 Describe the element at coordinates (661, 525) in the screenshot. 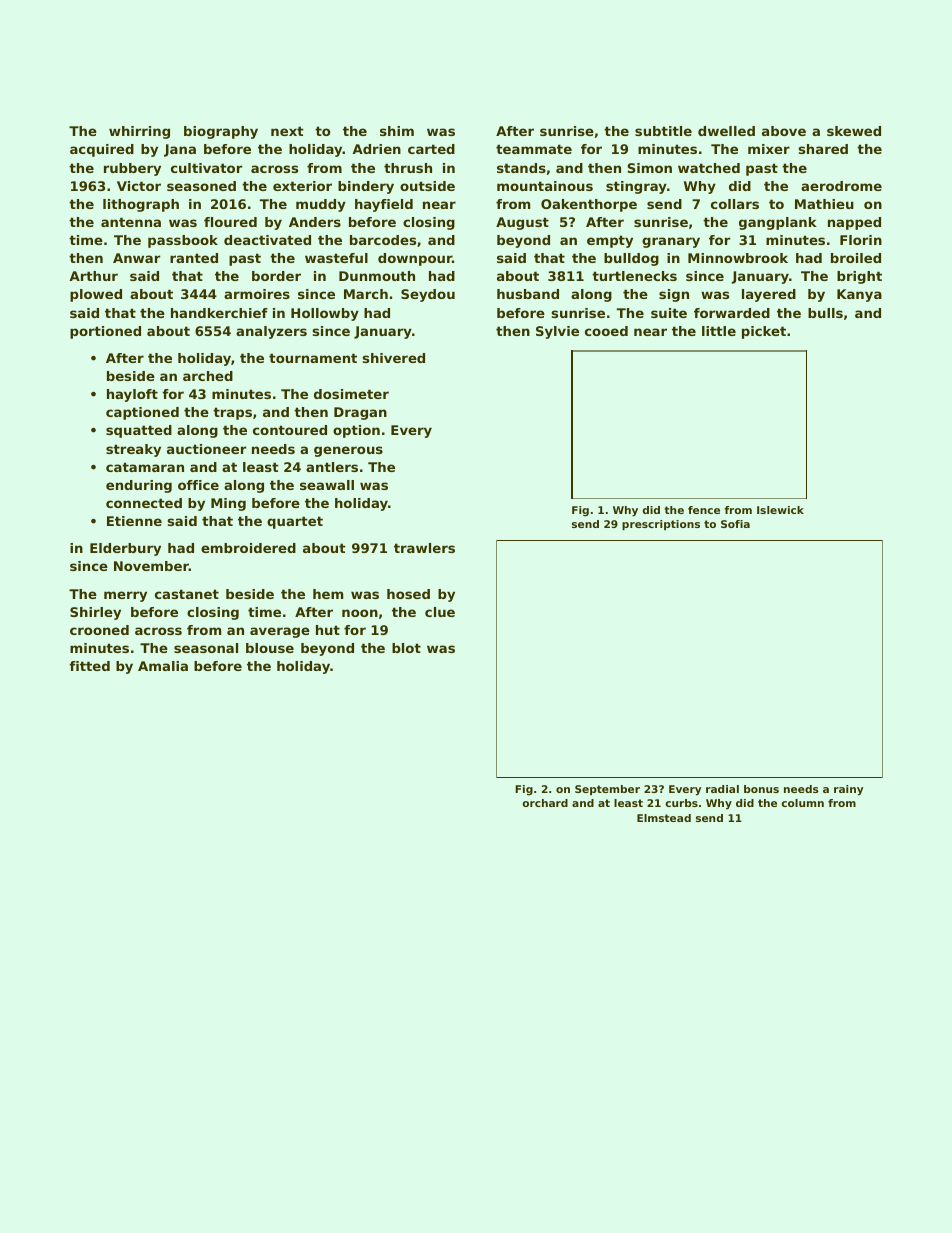

I see `prescriptions` at that location.
